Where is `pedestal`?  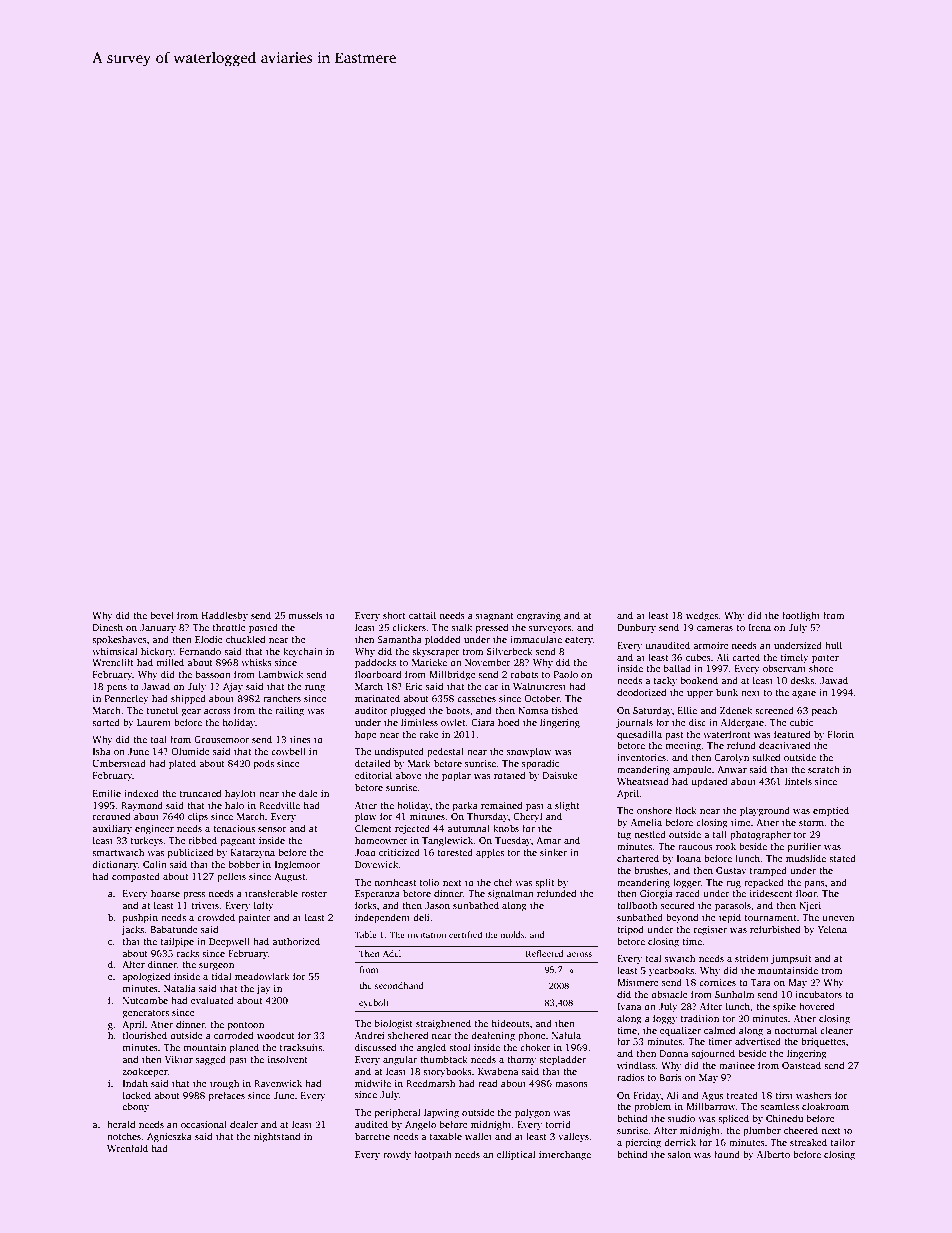
pedestal is located at coordinates (445, 752).
